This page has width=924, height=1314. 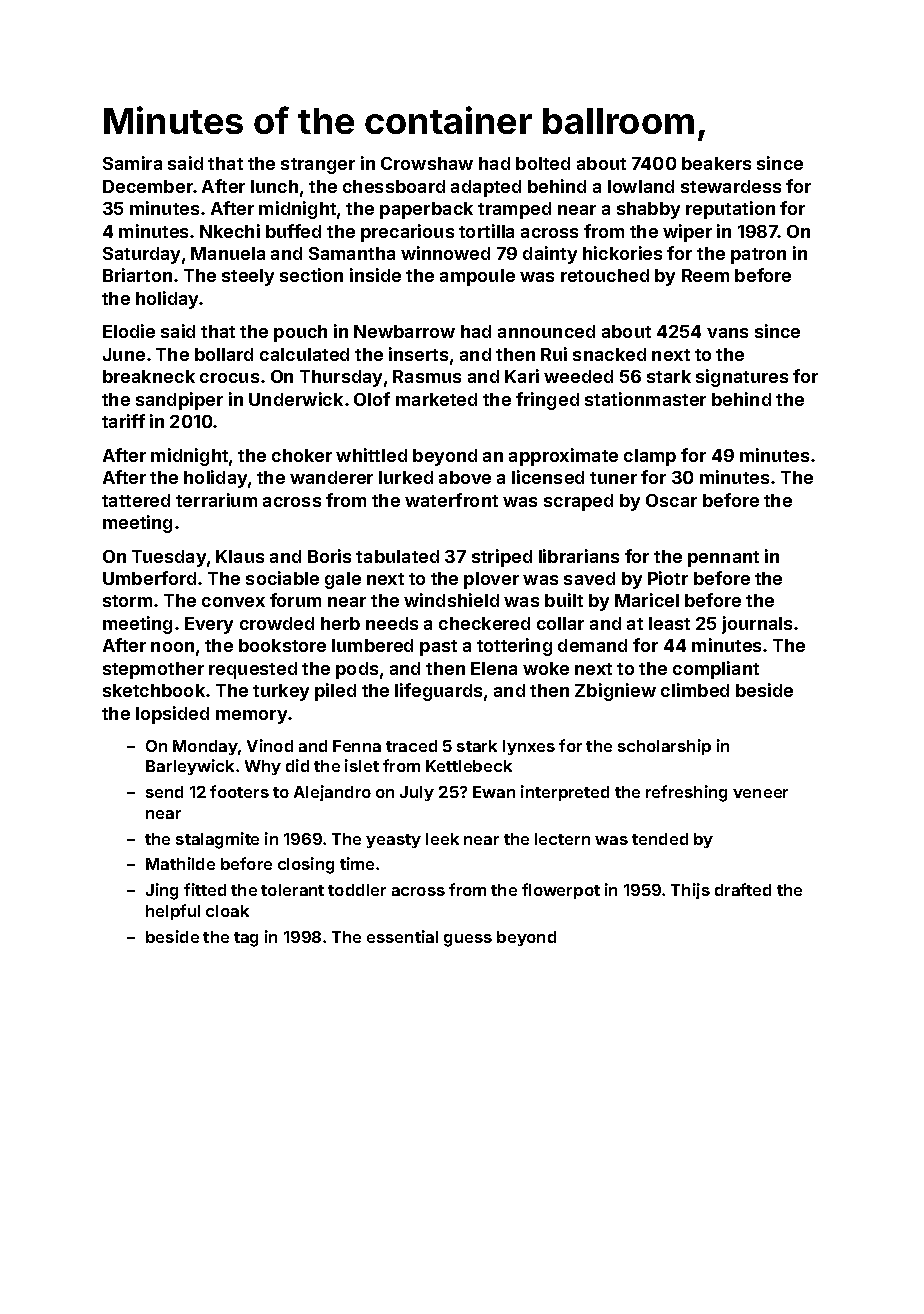 I want to click on beakers, so click(x=716, y=163).
